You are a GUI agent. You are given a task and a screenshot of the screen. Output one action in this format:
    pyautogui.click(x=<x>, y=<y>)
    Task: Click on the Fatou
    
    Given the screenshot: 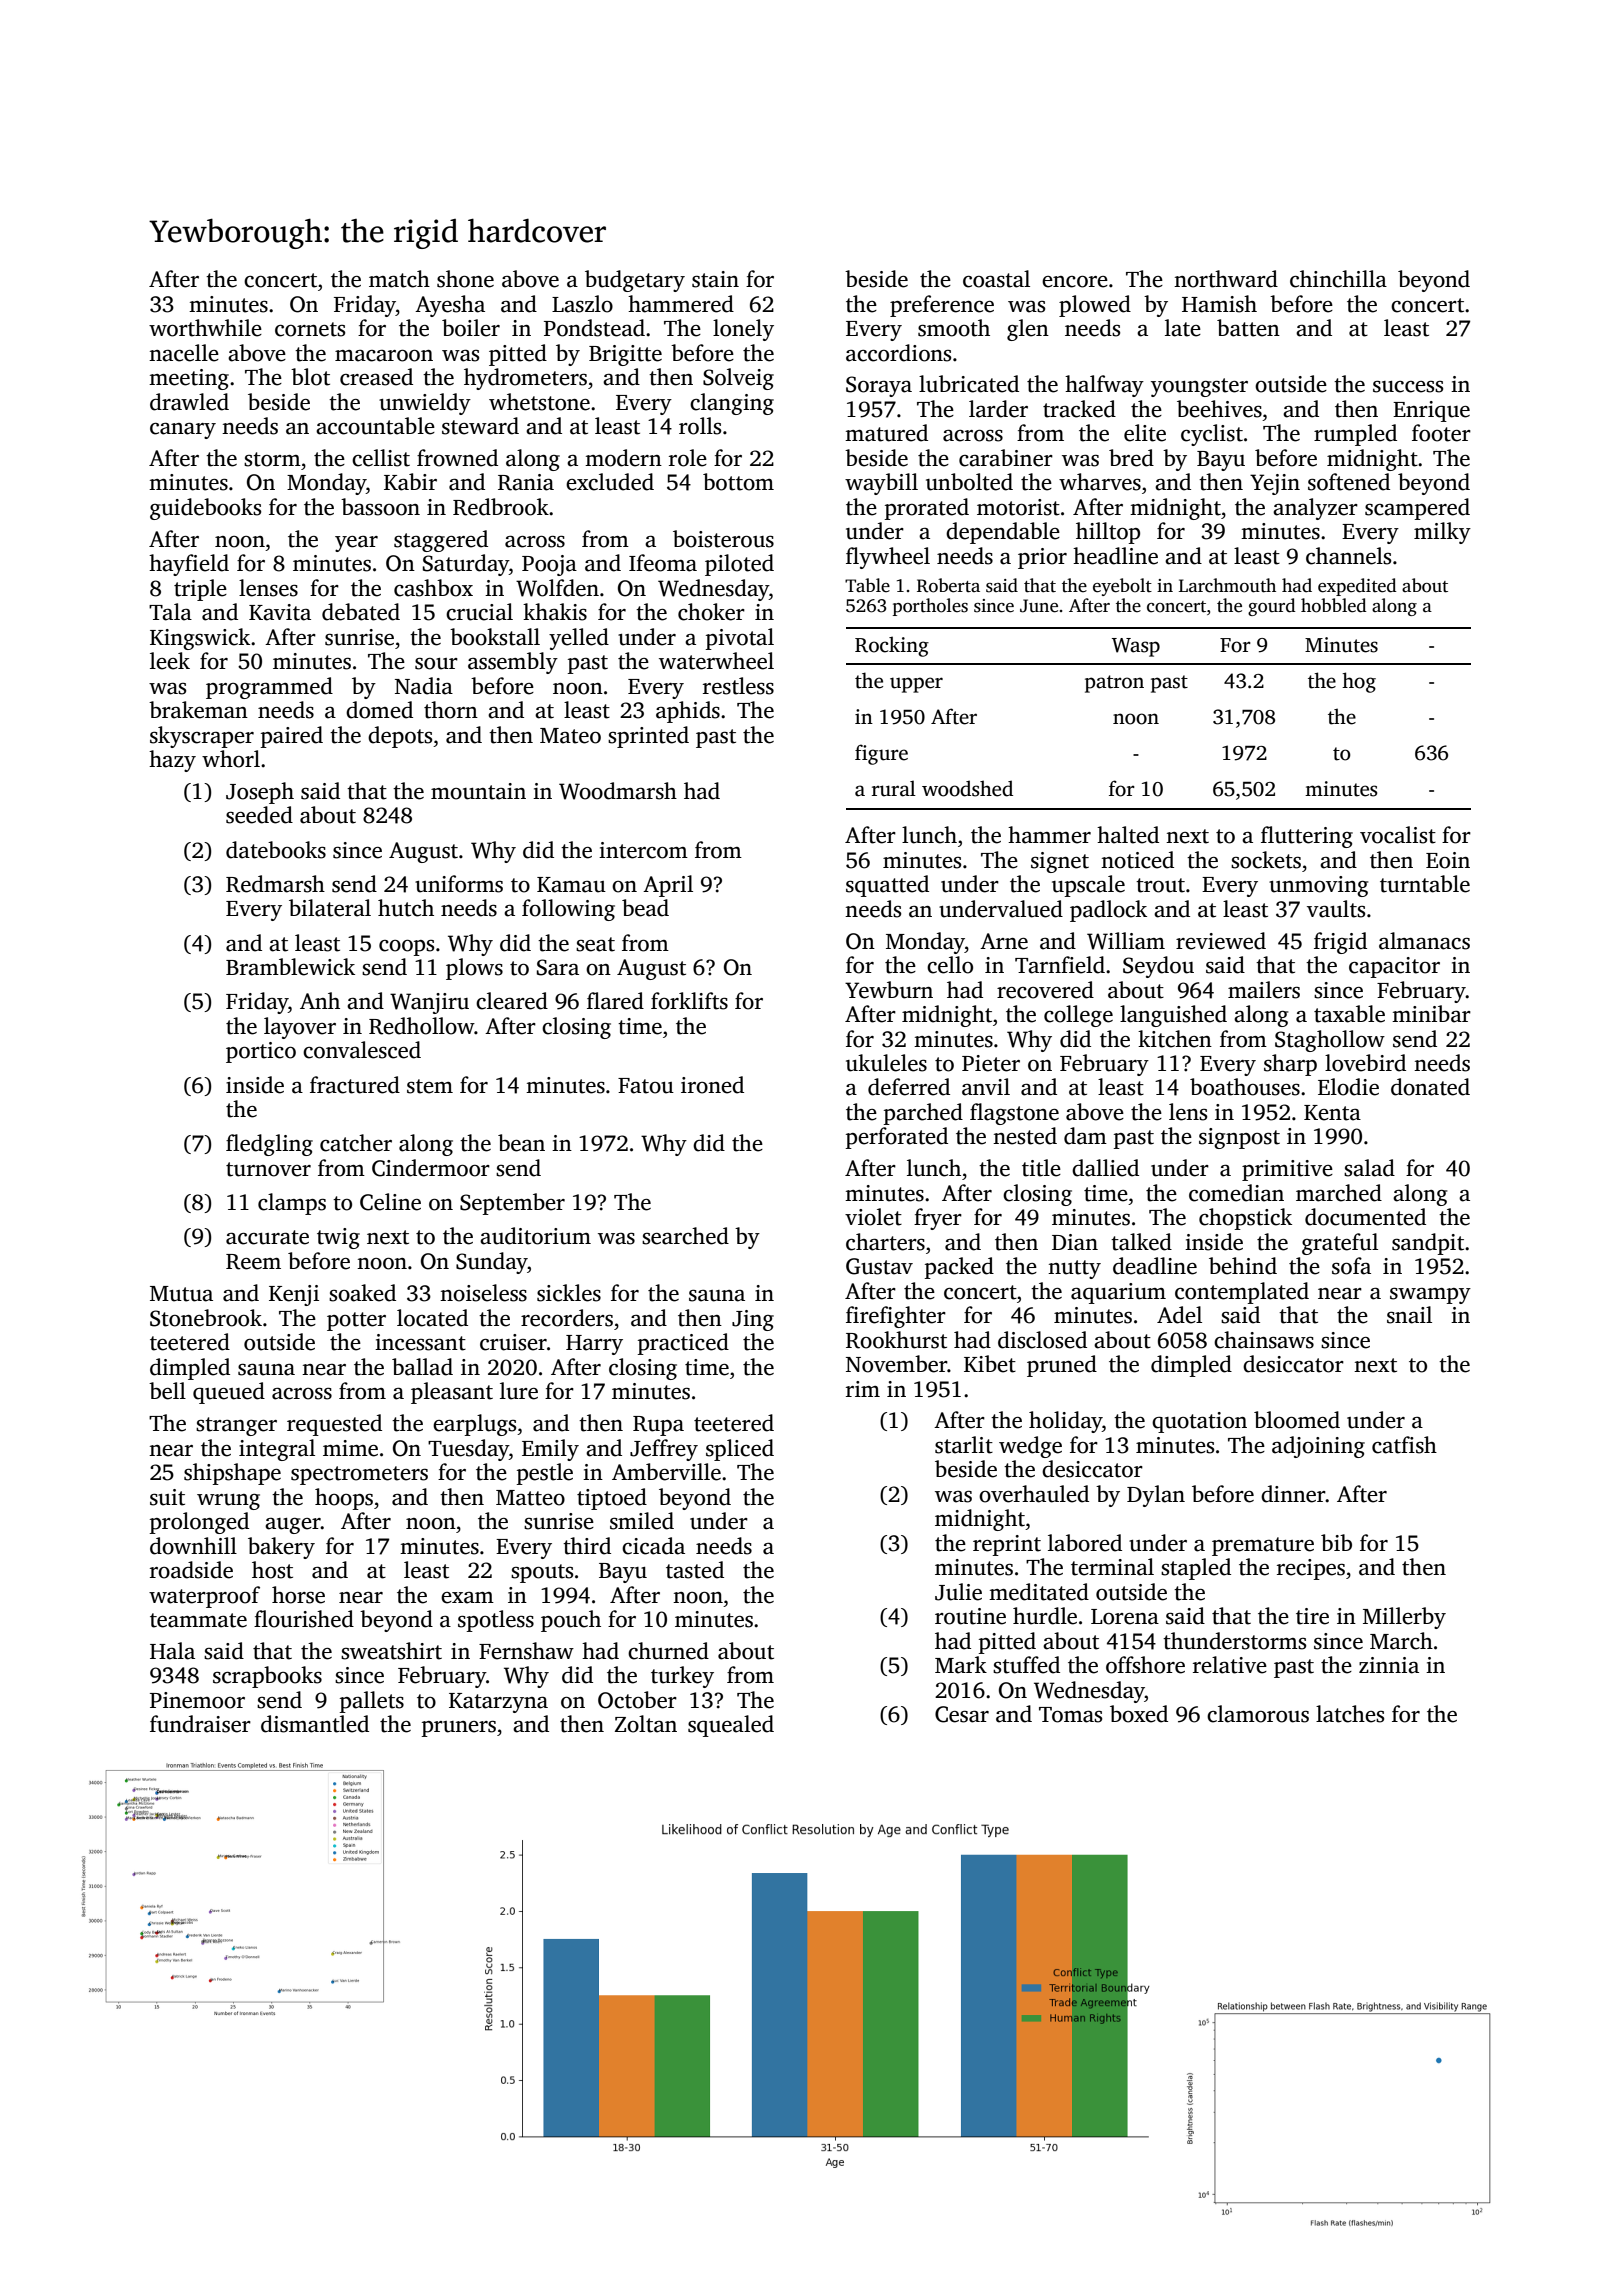 What is the action you would take?
    pyautogui.click(x=646, y=1086)
